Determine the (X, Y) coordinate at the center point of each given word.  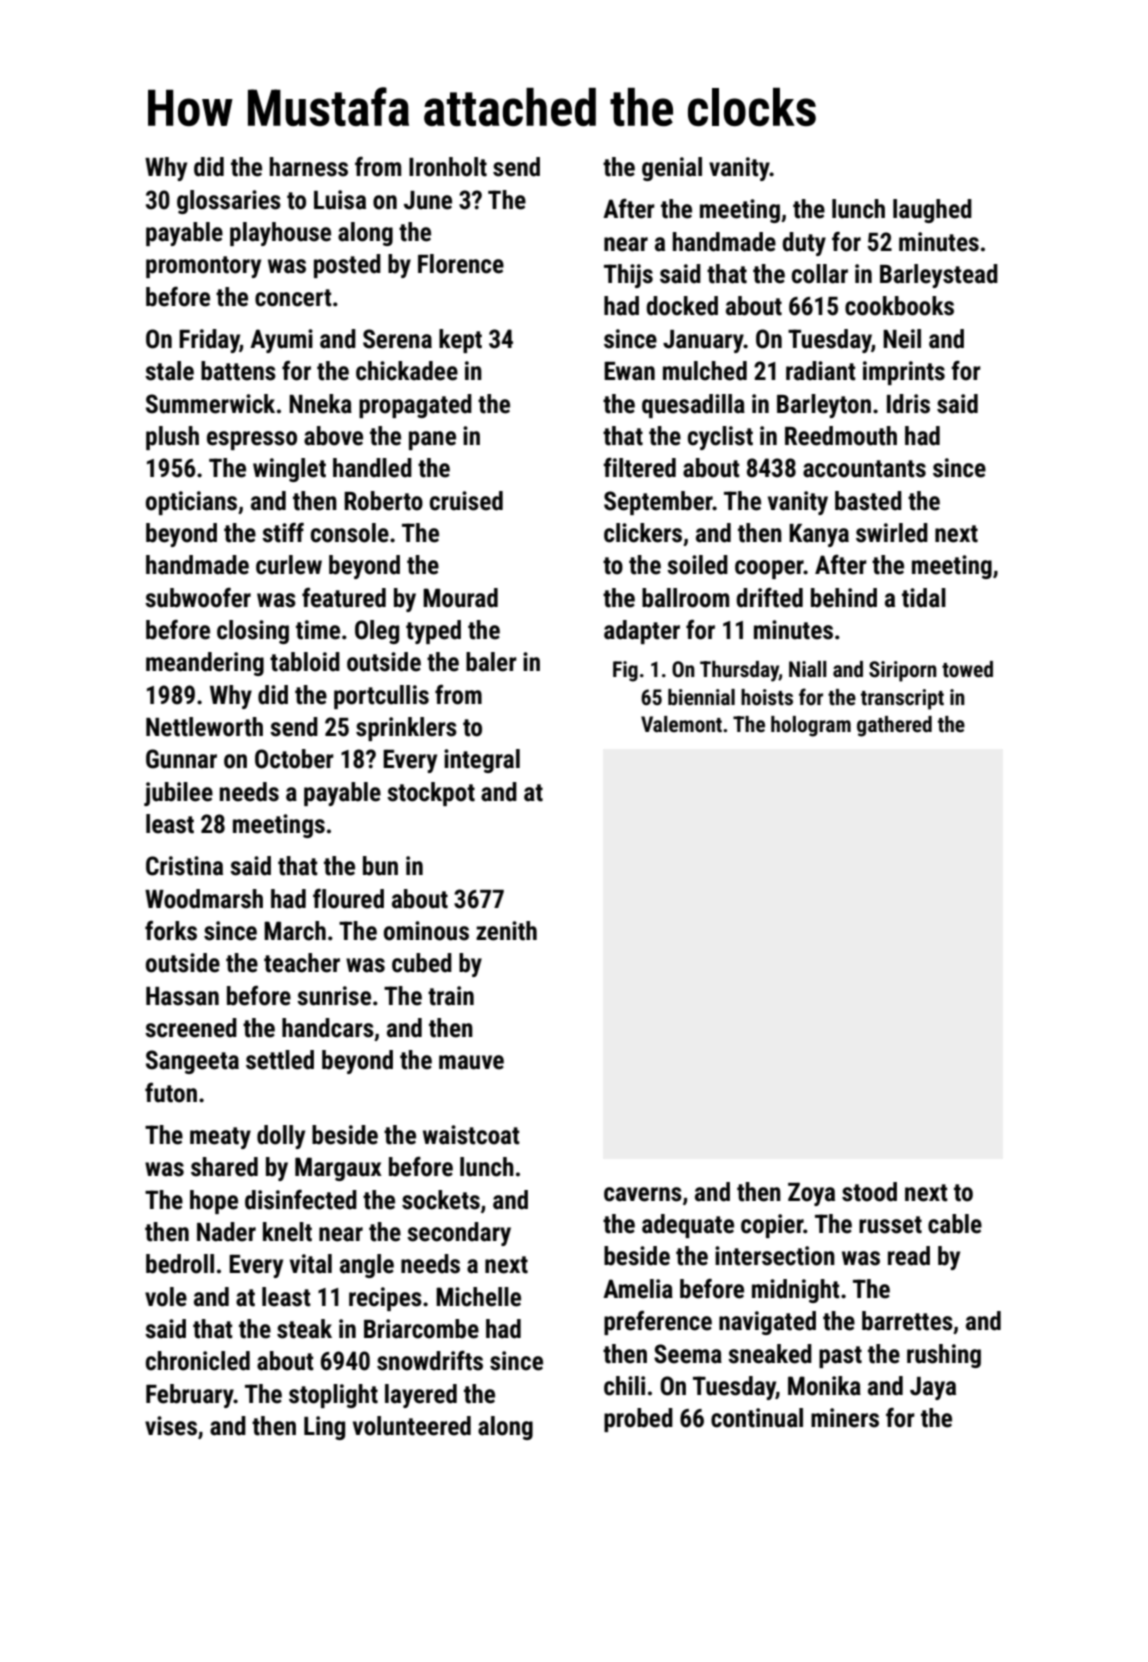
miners (845, 1418)
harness (309, 167)
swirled (892, 533)
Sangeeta (192, 1062)
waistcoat (471, 1135)
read (909, 1256)
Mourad (460, 598)
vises (171, 1426)
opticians (191, 503)
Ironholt (448, 167)
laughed (932, 211)
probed (638, 1420)
